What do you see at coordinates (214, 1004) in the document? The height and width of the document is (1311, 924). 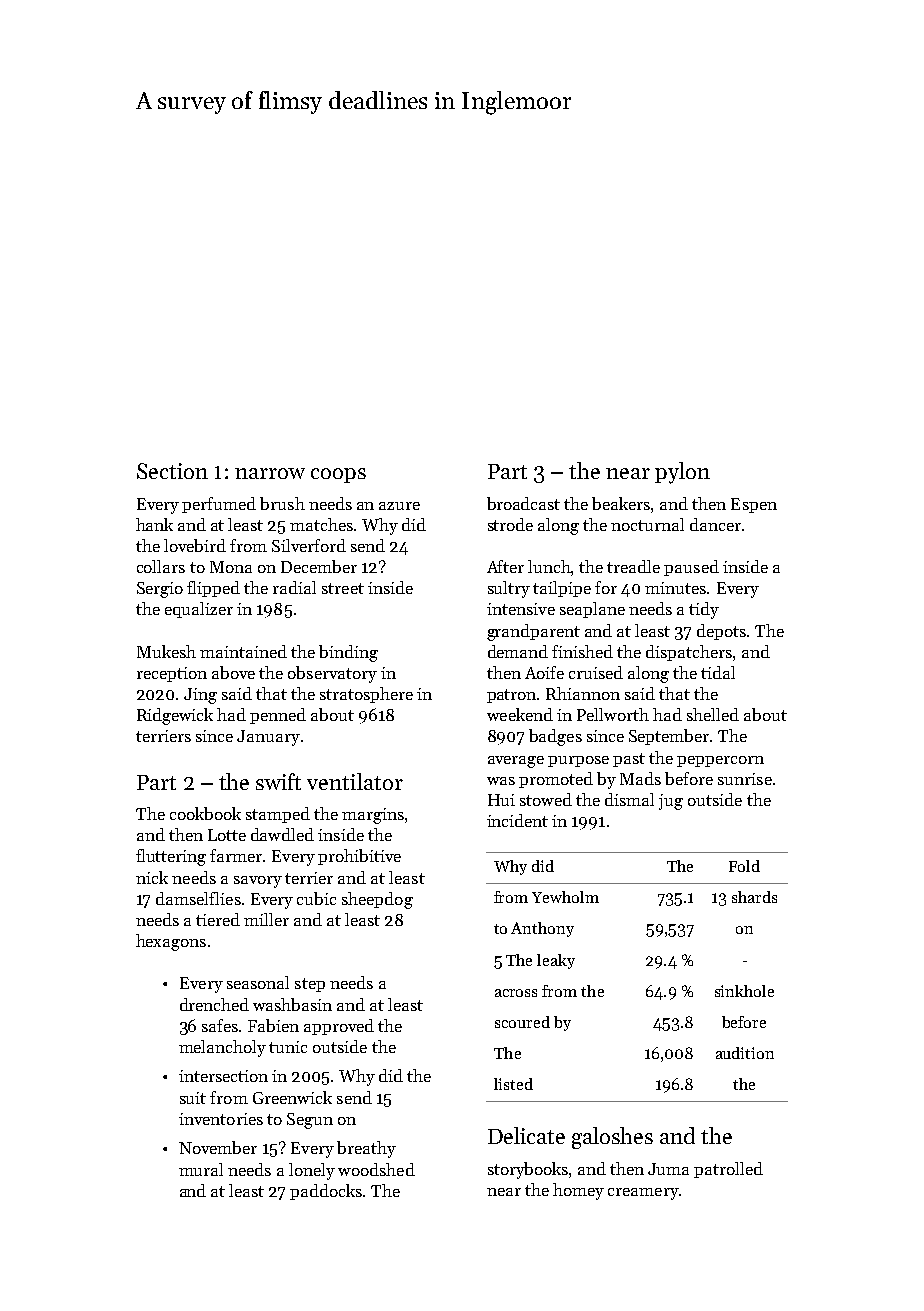 I see `drenched` at bounding box center [214, 1004].
